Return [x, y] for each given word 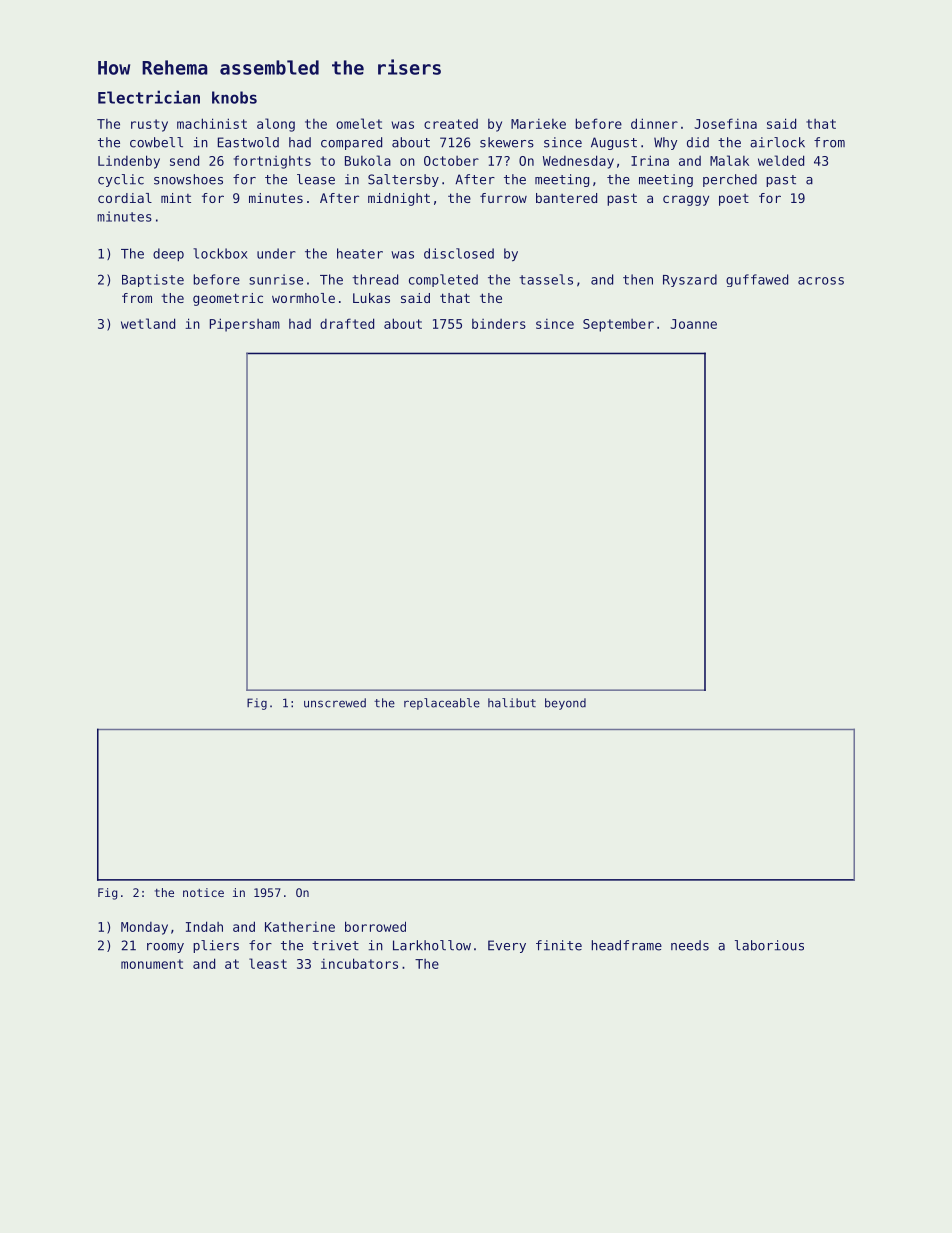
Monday [144, 928]
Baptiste [153, 280]
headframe [627, 945]
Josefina [725, 123]
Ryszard [690, 280]
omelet [359, 123]
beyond [565, 704]
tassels [546, 279]
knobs [234, 97]
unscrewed [335, 703]
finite [559, 945]
